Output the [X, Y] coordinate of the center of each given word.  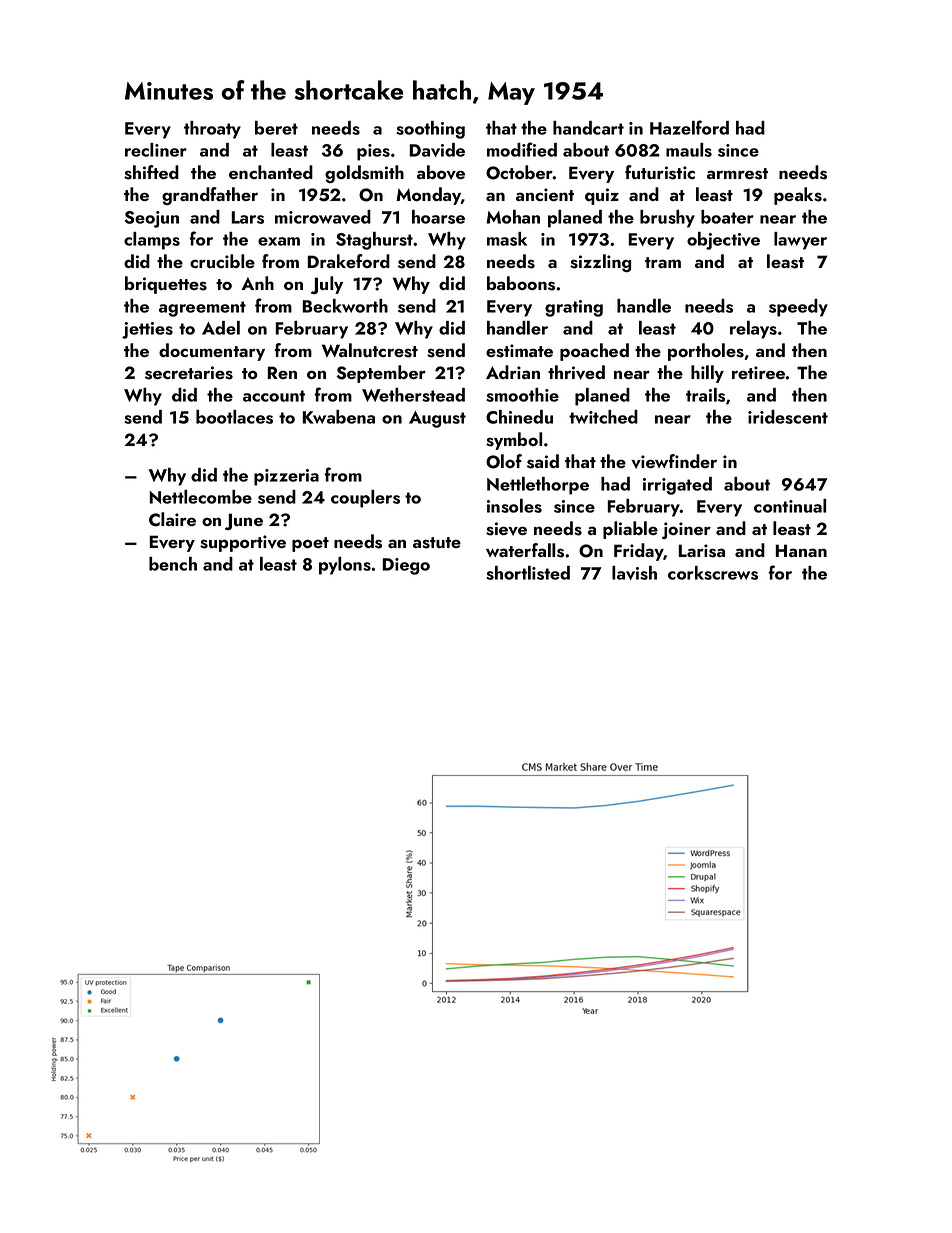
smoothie [522, 395]
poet [310, 544]
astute [437, 543]
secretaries [189, 373]
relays [753, 330]
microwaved [323, 217]
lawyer [800, 241]
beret [276, 128]
